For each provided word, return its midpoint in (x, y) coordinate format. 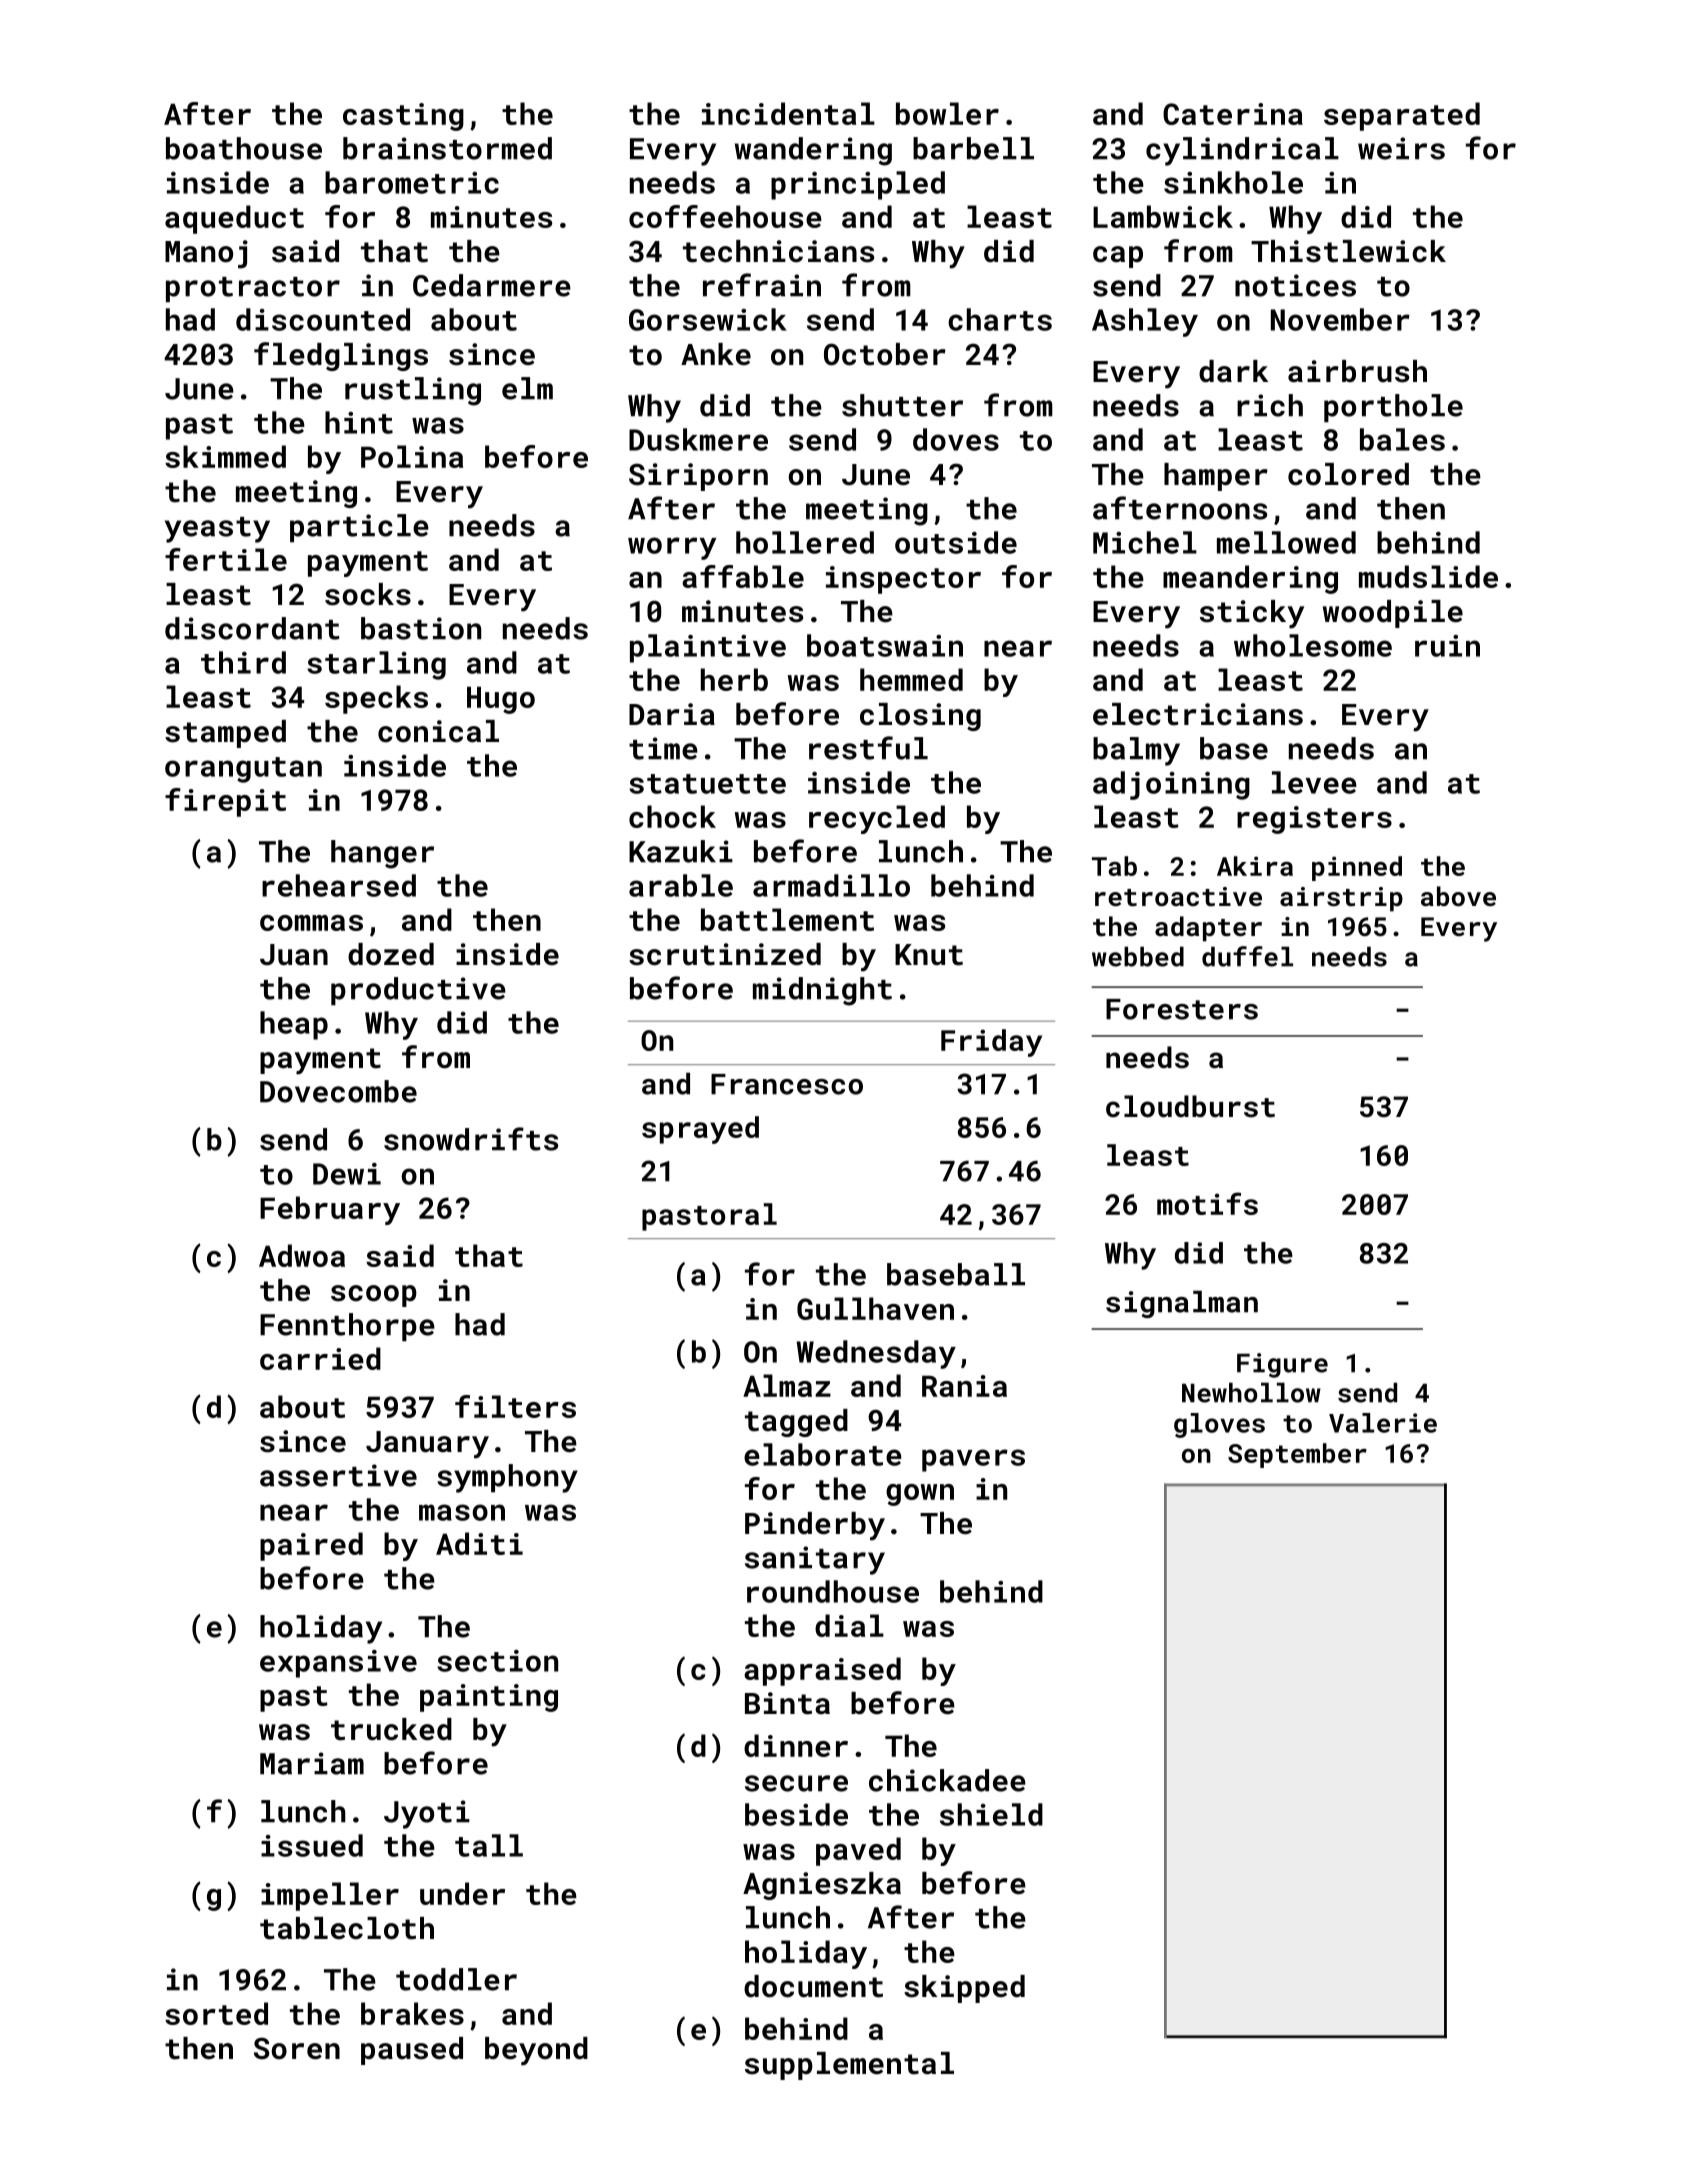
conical (438, 731)
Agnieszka (822, 1886)
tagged (796, 1423)
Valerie (1383, 1423)
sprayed (700, 1130)
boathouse (244, 148)
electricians (1198, 714)
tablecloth (347, 1928)
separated (1402, 116)
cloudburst (1190, 1106)
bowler (947, 113)
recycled (877, 819)
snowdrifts (471, 1139)
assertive (338, 1475)
